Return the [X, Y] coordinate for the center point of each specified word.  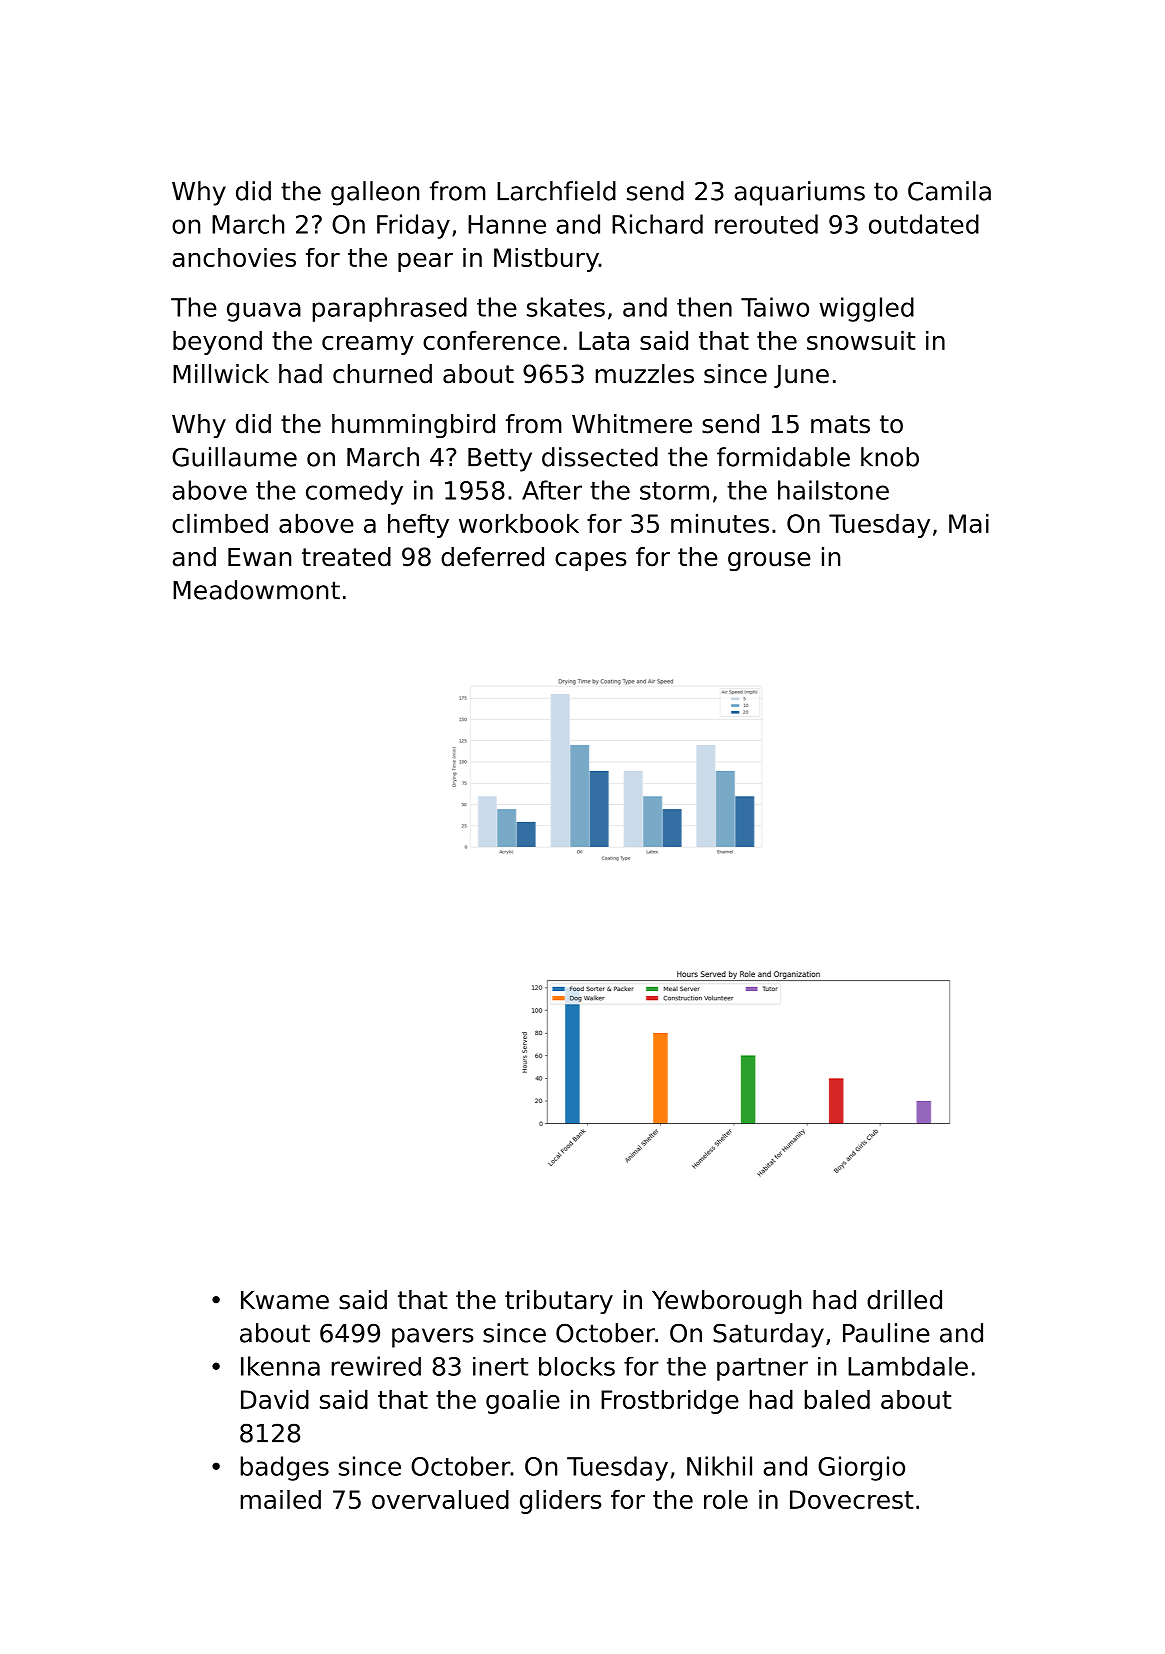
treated [346, 557]
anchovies [234, 257]
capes [591, 561]
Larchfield [556, 191]
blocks [577, 1366]
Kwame [285, 1300]
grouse [769, 561]
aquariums [800, 193]
